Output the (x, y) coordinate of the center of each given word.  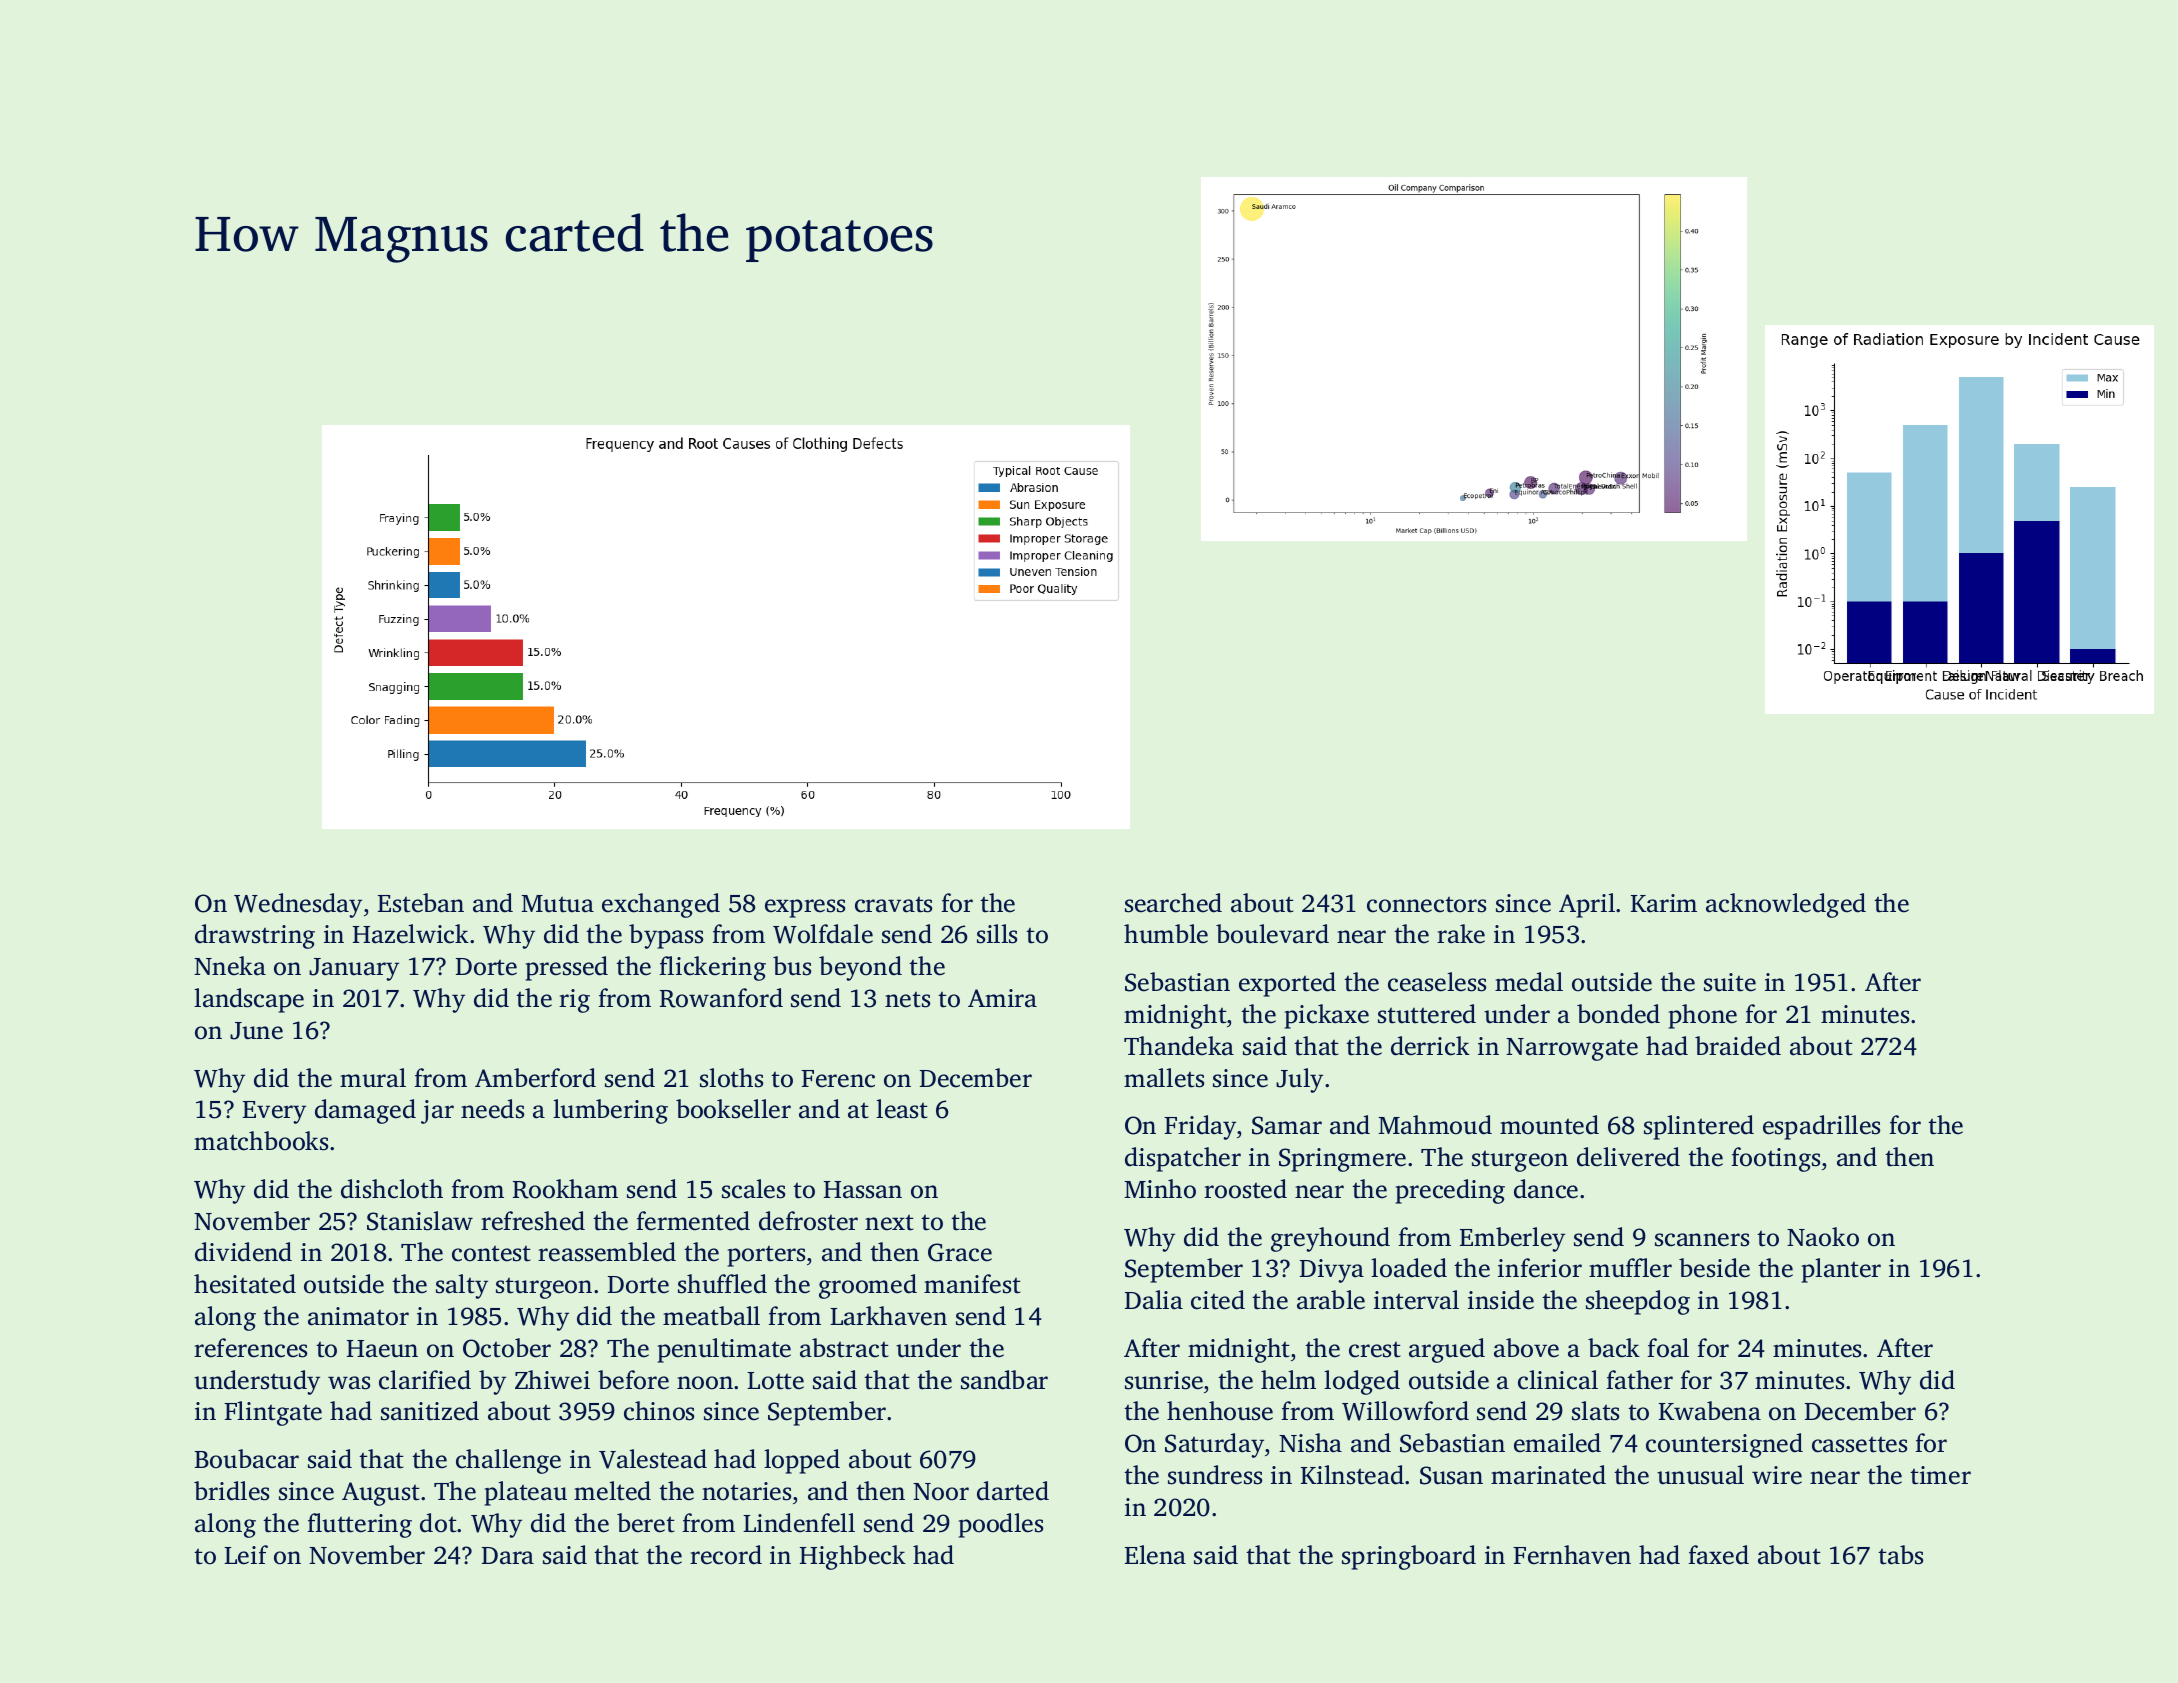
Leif (246, 1555)
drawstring (255, 936)
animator (358, 1316)
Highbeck (853, 1557)
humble (1166, 934)
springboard (1409, 1557)
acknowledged (1786, 905)
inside (1501, 1300)
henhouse (1220, 1411)
